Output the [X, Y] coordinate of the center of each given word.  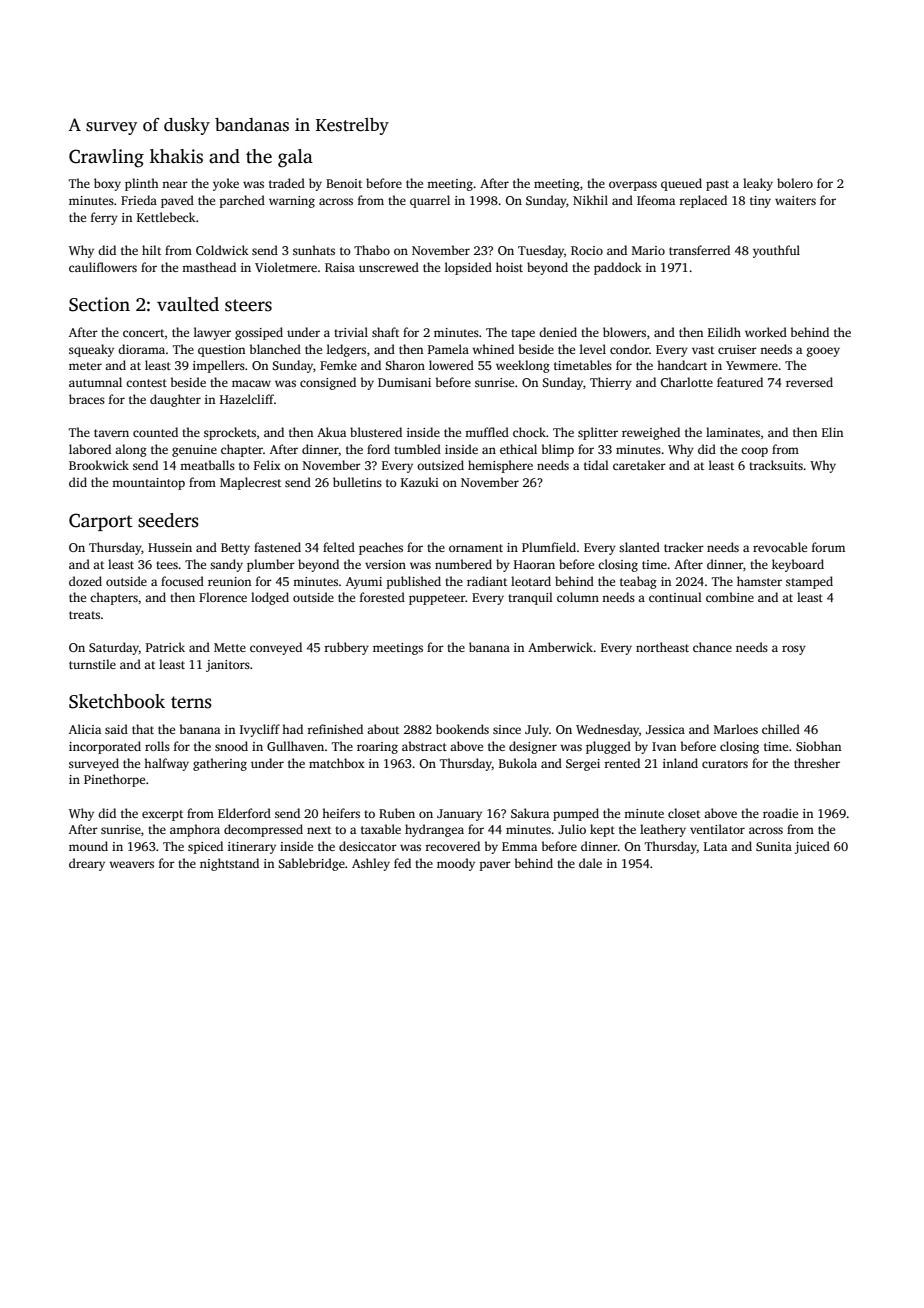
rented [622, 763]
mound [88, 846]
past [717, 185]
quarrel [430, 201]
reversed [809, 382]
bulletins [357, 482]
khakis [176, 156]
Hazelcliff [247, 399]
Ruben [397, 813]
